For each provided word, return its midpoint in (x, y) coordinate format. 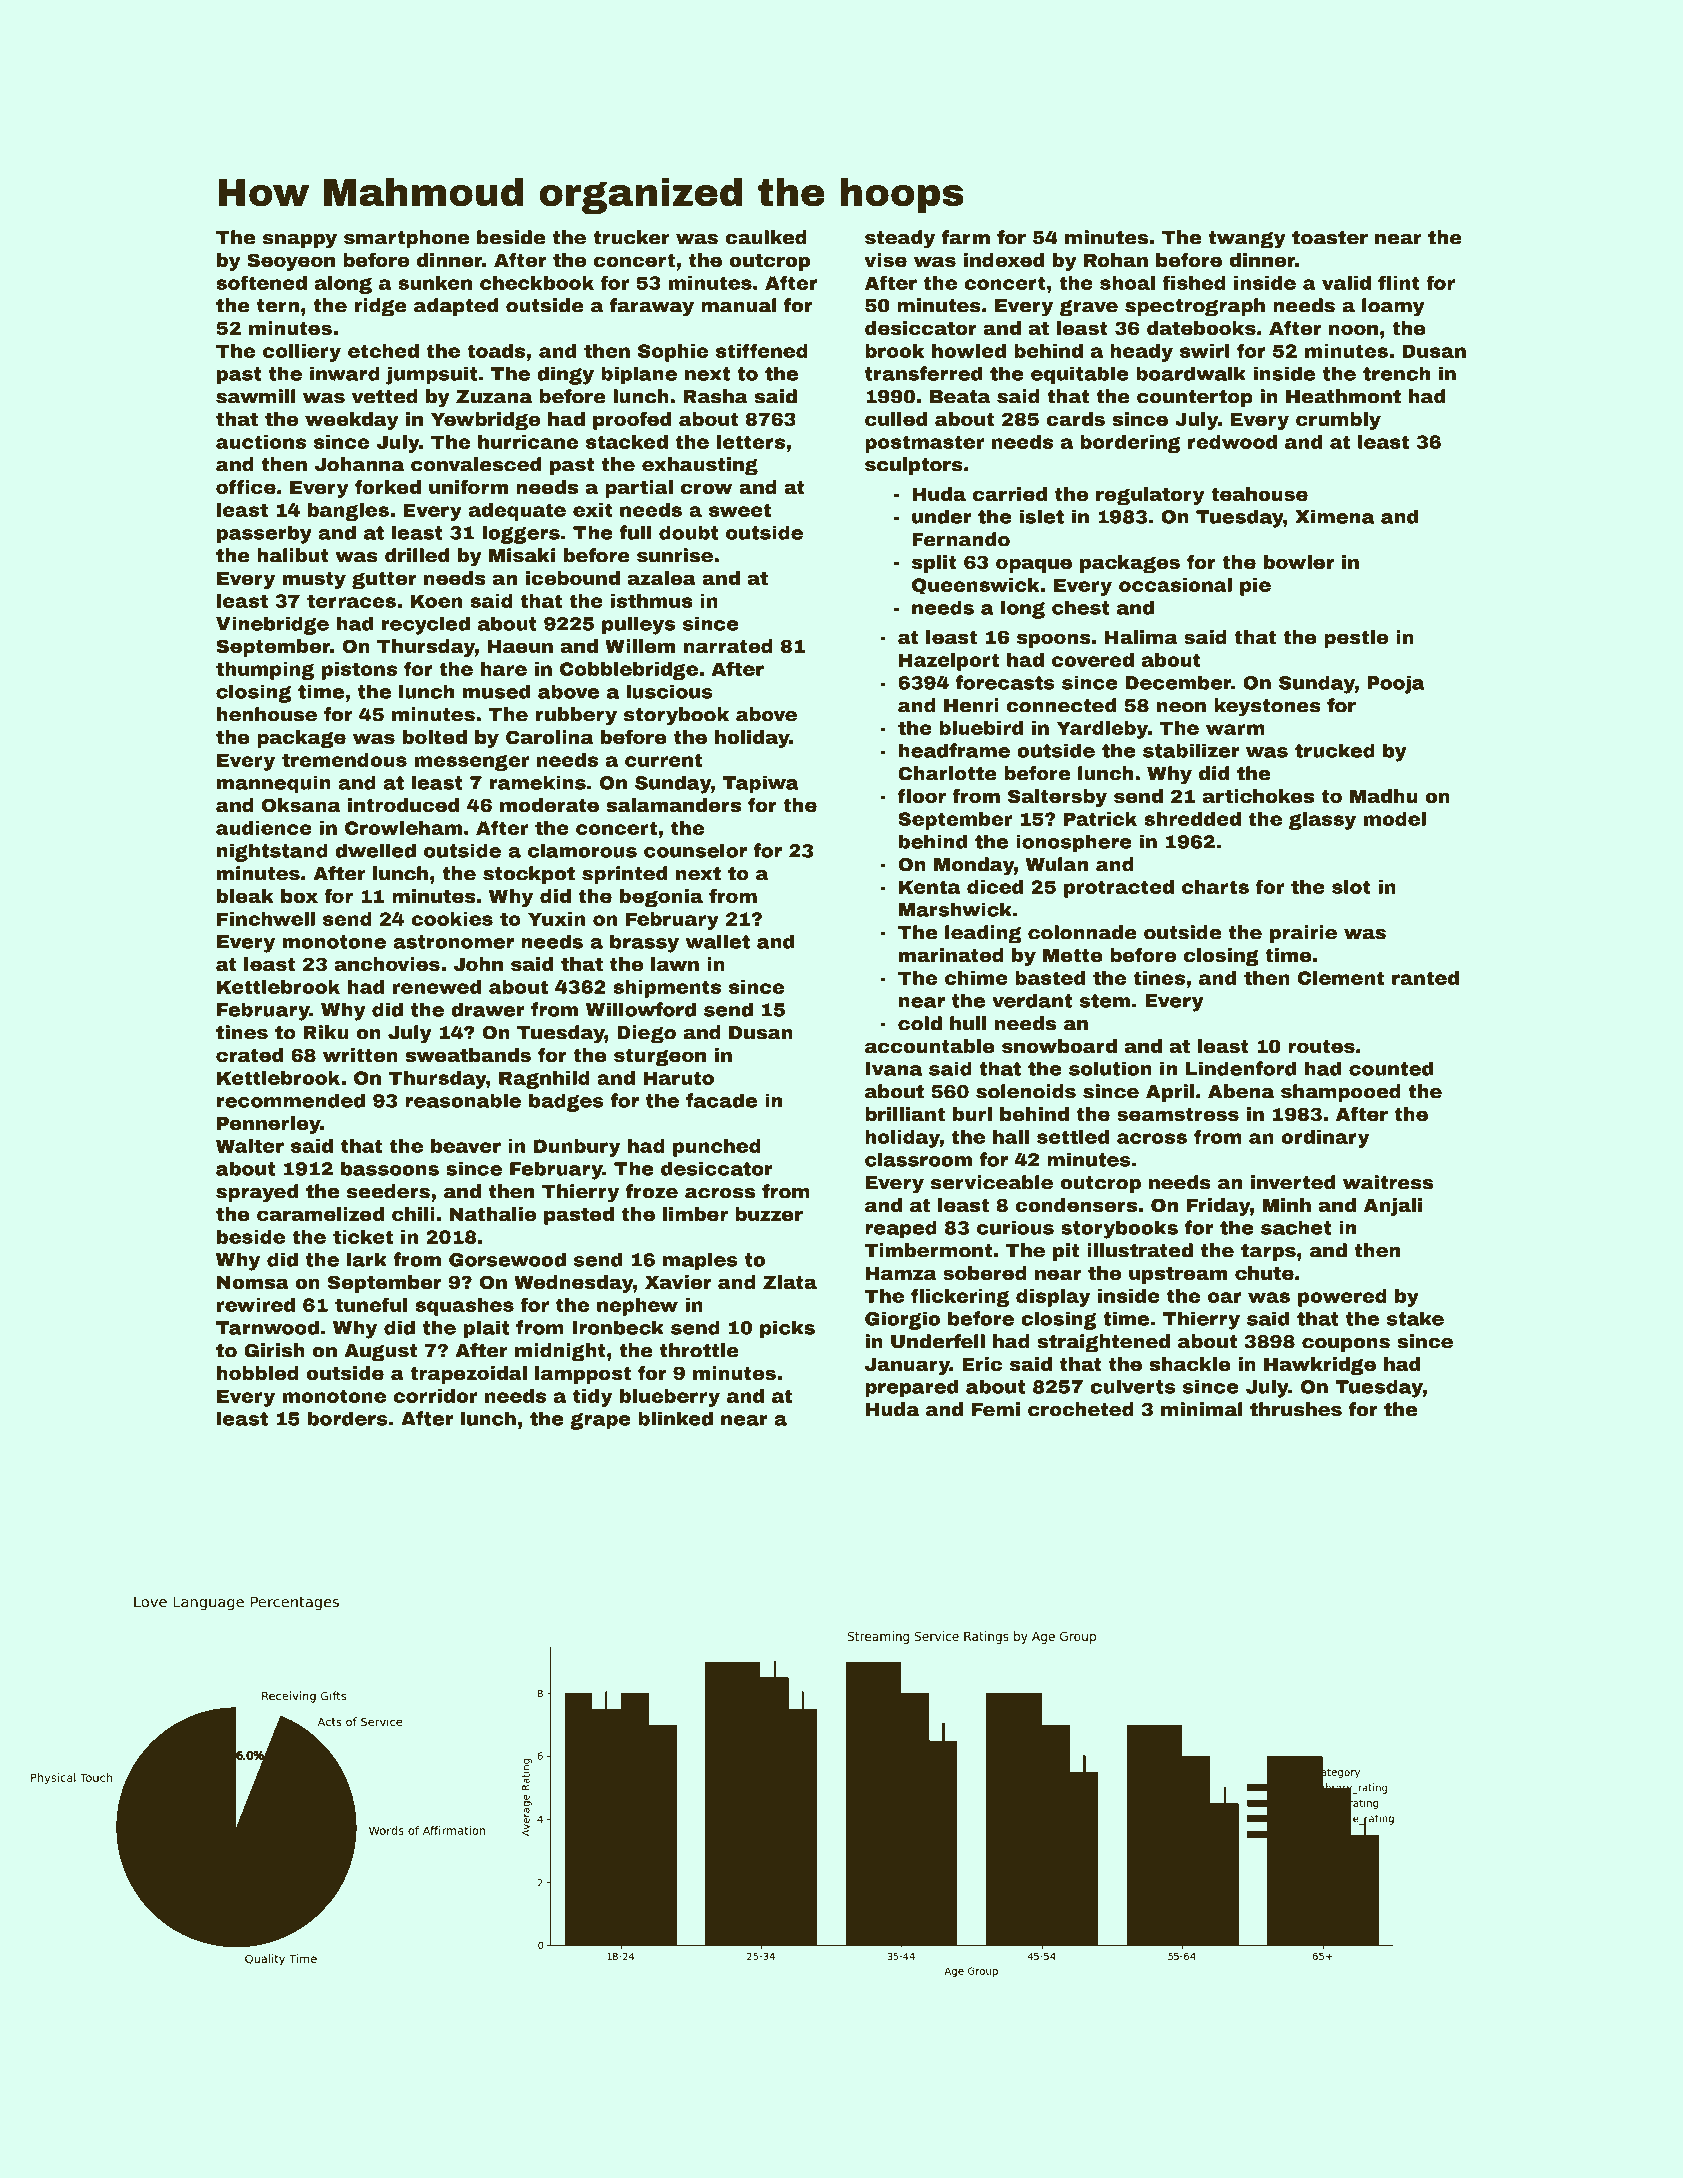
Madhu (1384, 796)
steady (900, 239)
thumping (265, 671)
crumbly (1338, 421)
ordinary (1325, 1139)
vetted (385, 396)
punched (717, 1148)
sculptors (914, 466)
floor (922, 796)
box (299, 896)
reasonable (463, 1100)
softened (261, 282)
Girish (274, 1350)
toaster (1330, 238)
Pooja (1396, 684)
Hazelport (949, 662)
